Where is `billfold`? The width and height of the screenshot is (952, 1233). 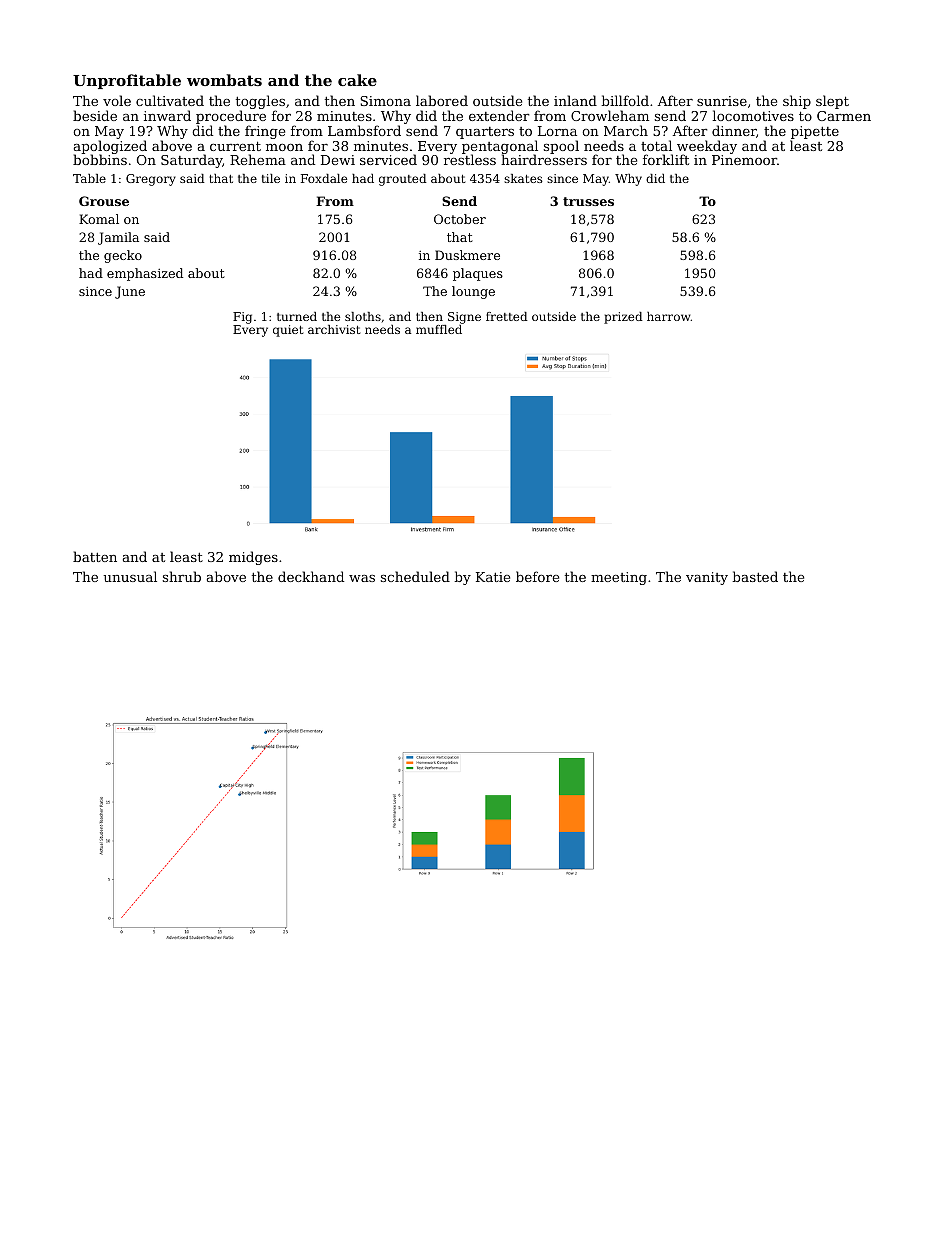 billfold is located at coordinates (625, 100).
